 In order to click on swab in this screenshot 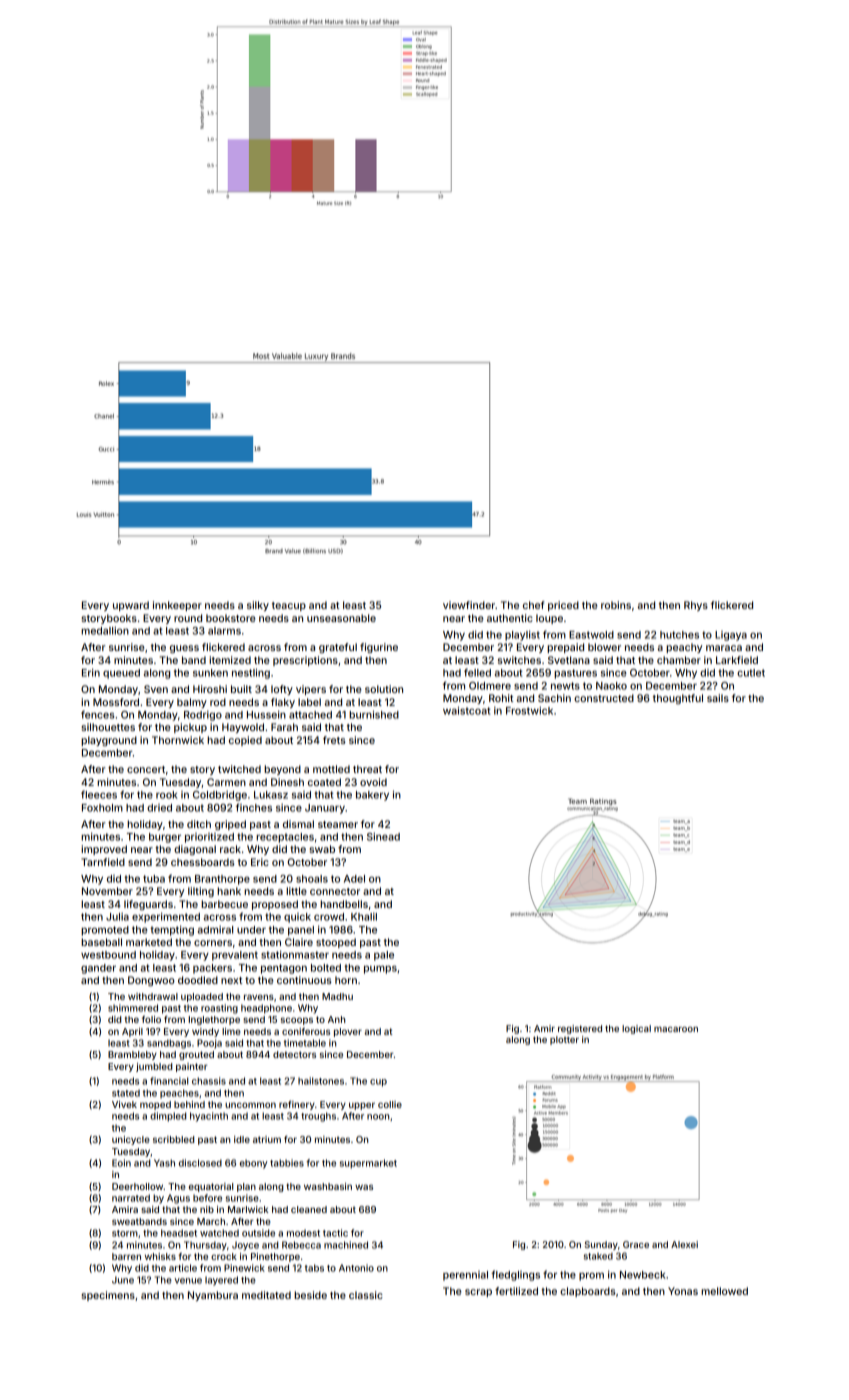, I will do `click(322, 849)`.
